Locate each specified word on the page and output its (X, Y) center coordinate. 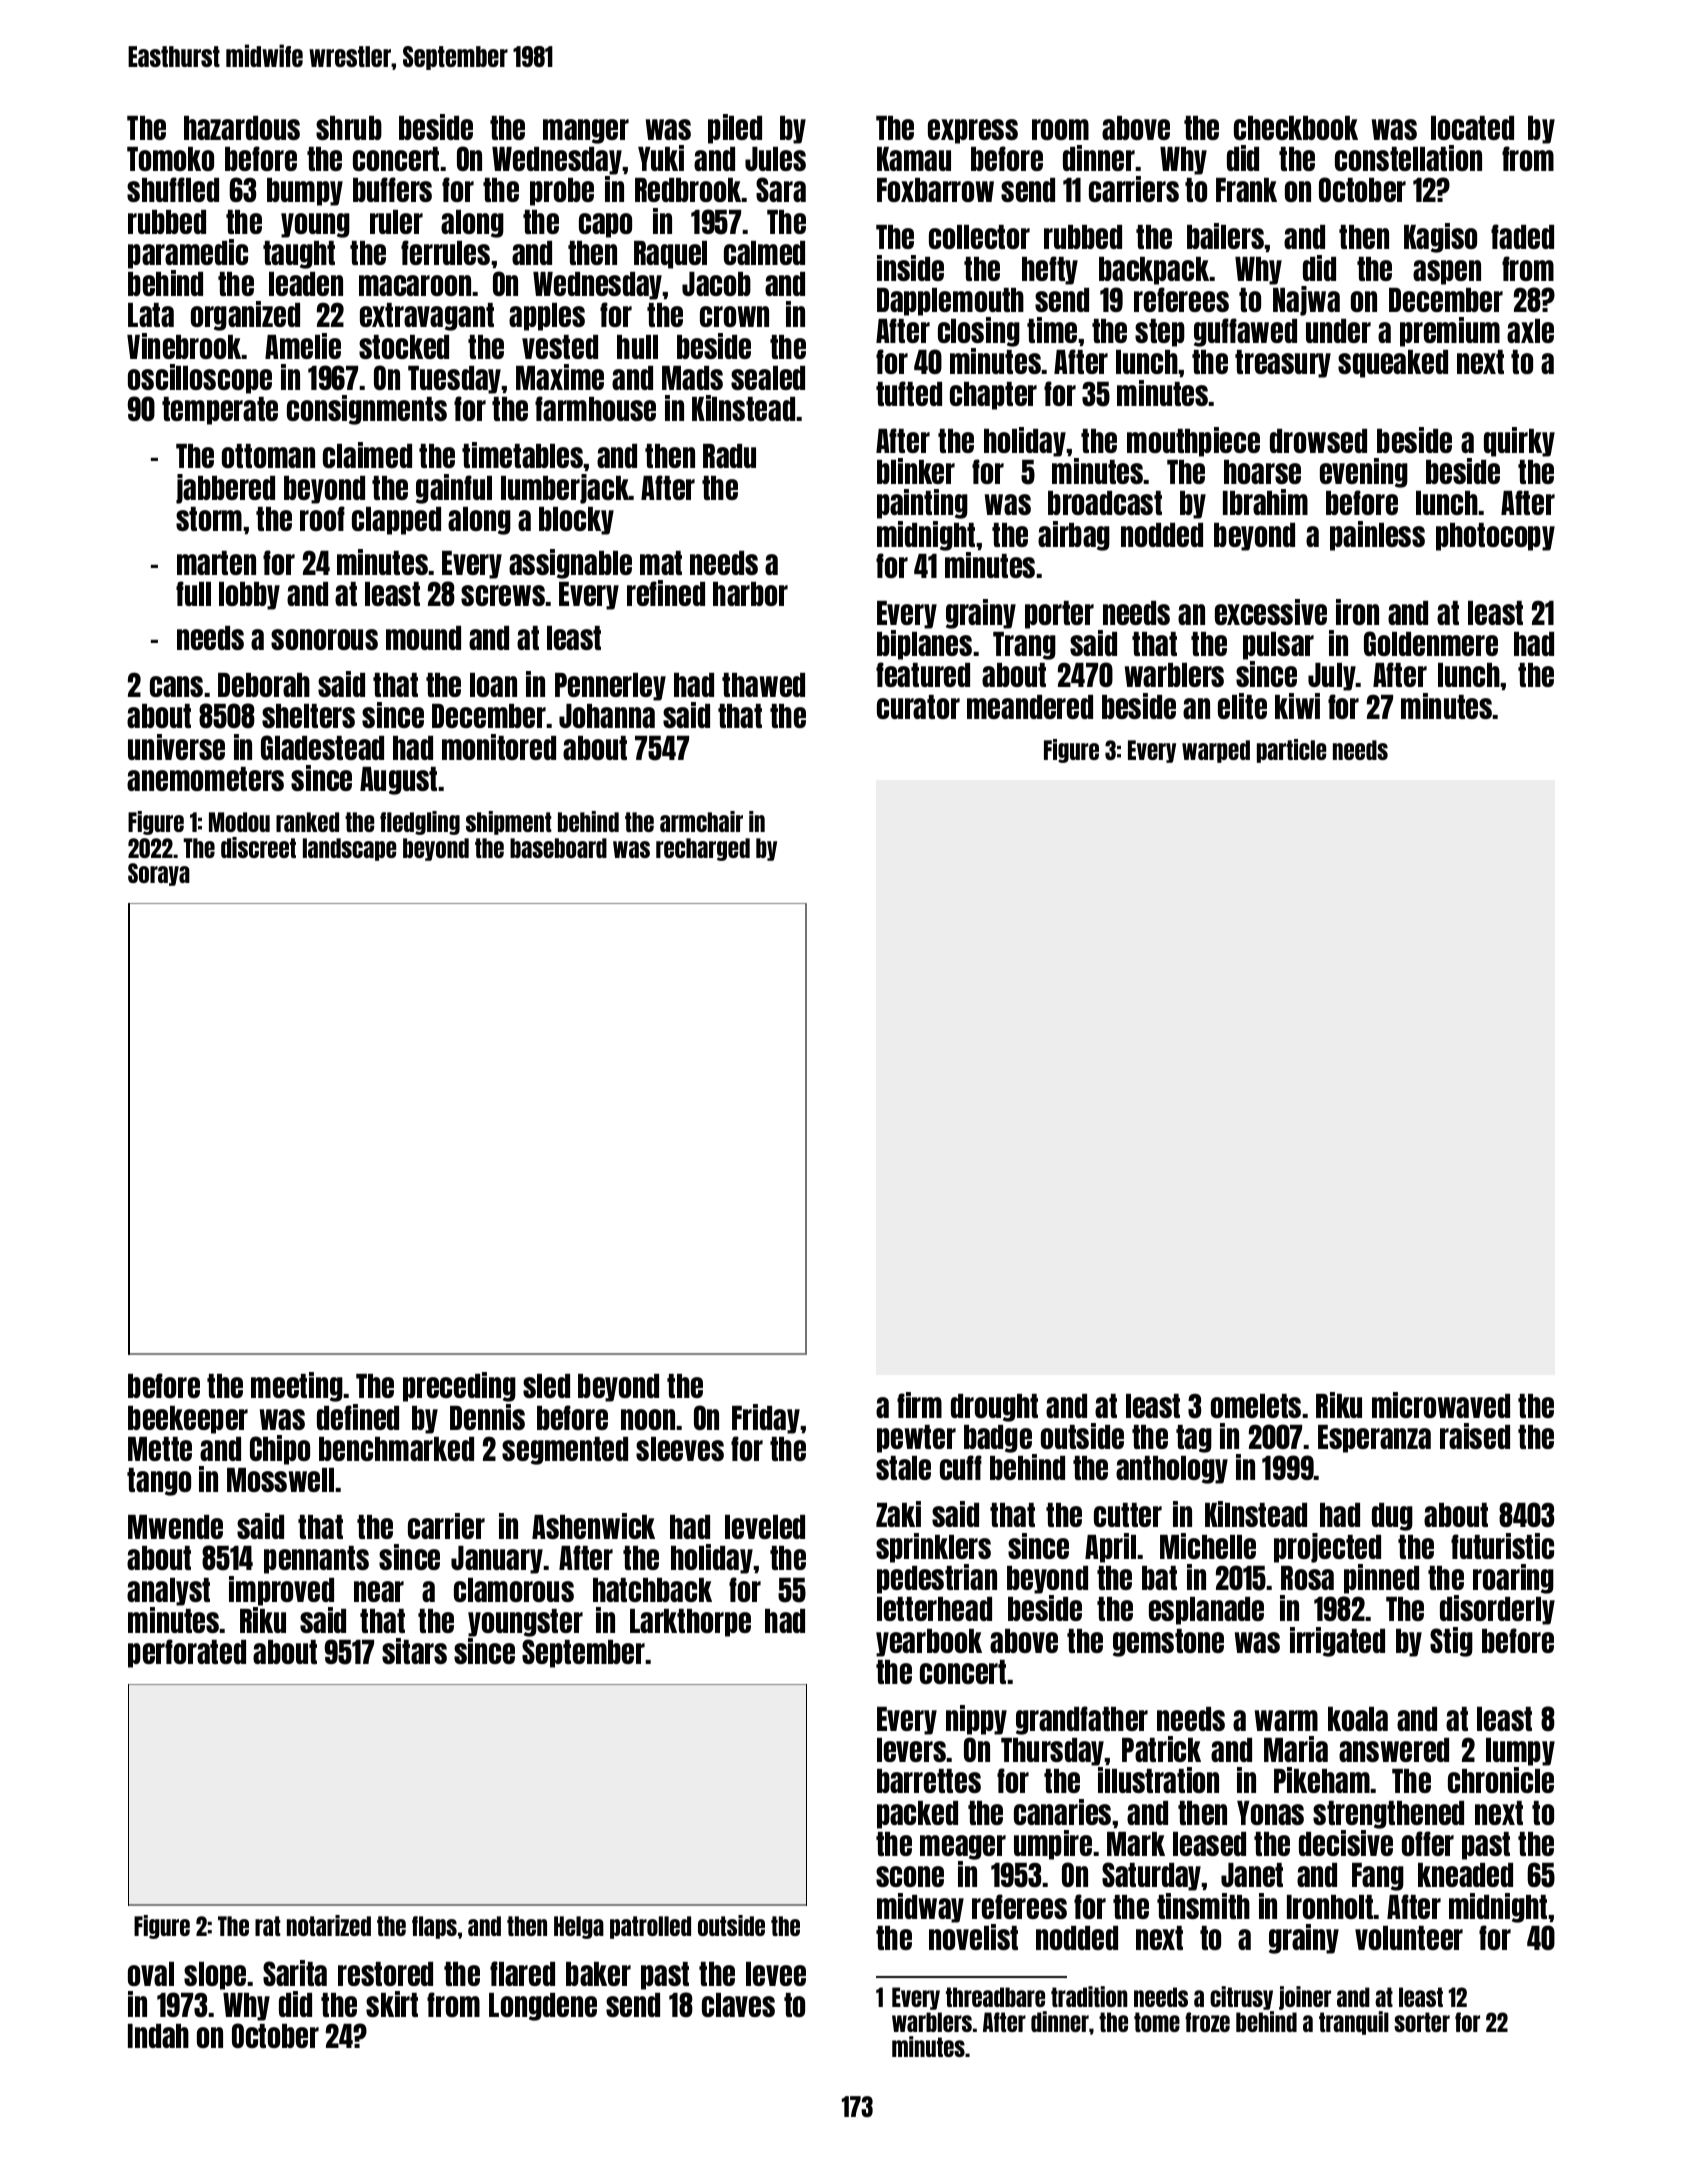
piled (735, 129)
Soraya (159, 874)
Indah (158, 2036)
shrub (349, 128)
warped (1216, 751)
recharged (703, 849)
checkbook (1296, 128)
